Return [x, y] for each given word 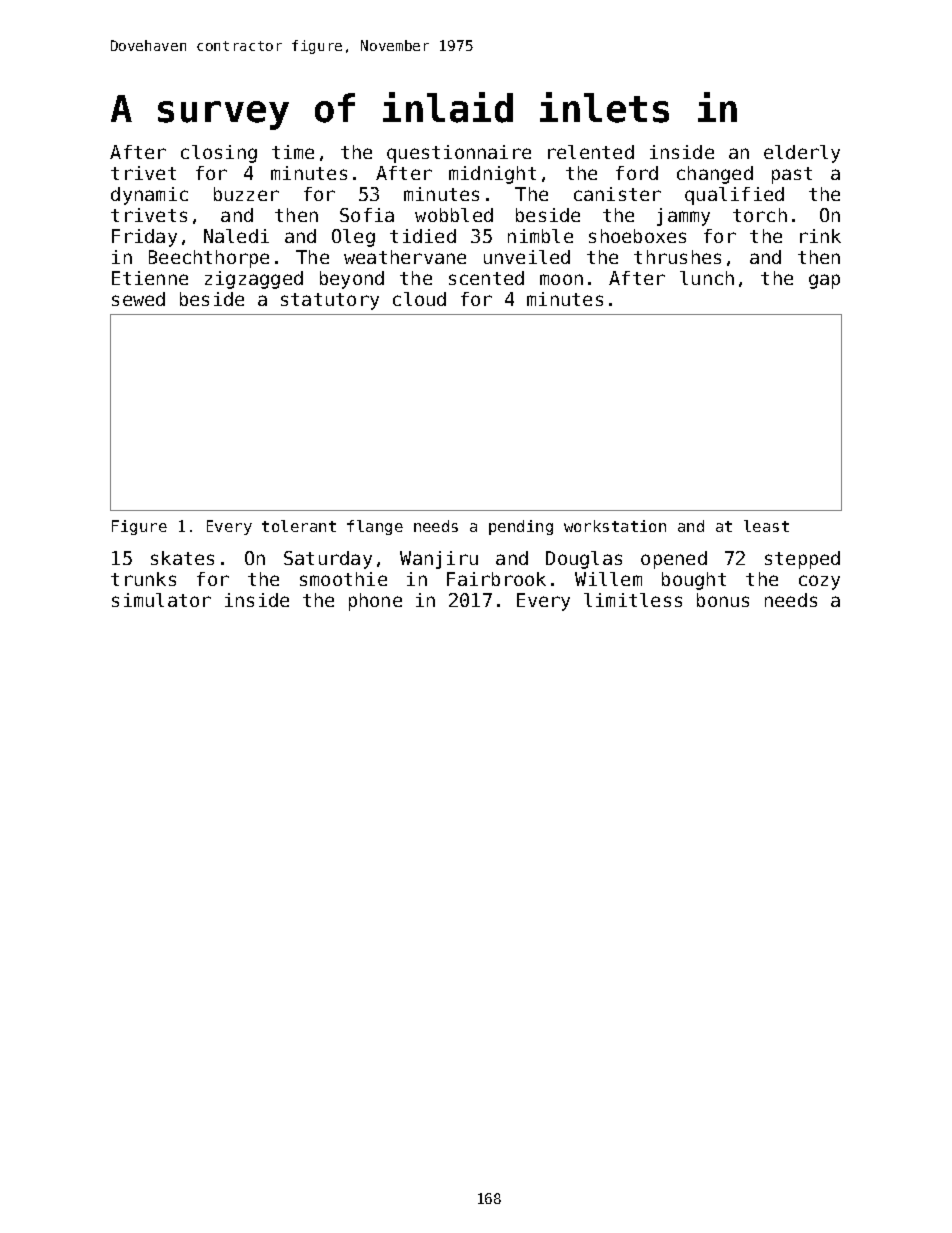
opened [674, 560]
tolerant [299, 526]
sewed [138, 299]
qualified [734, 196]
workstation [615, 526]
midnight [492, 175]
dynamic [149, 196]
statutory [330, 301]
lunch [707, 278]
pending [521, 527]
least [766, 526]
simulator [161, 600]
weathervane [405, 257]
